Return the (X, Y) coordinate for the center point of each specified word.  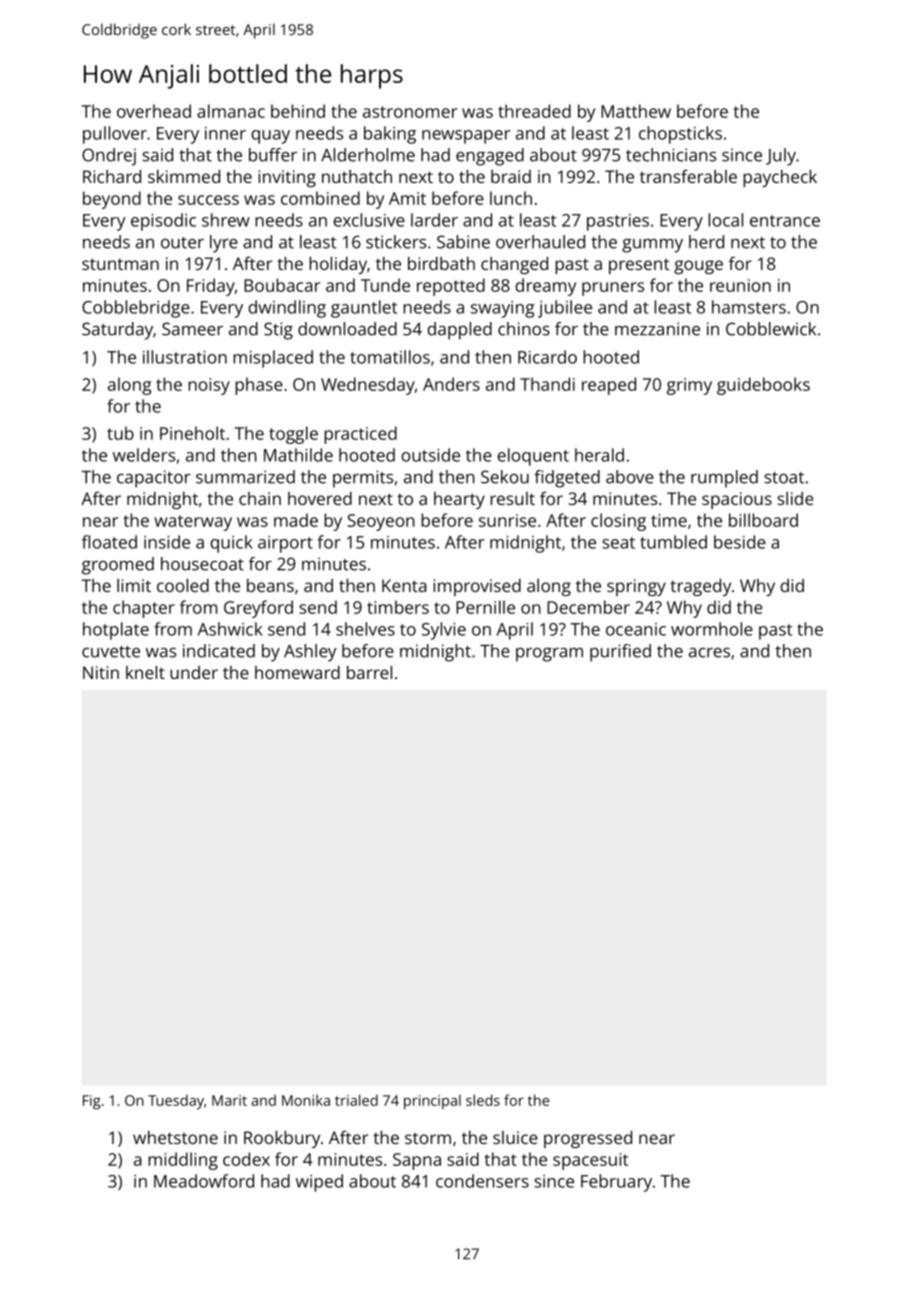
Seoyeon (381, 522)
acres (709, 653)
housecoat (202, 564)
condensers (482, 1181)
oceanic (636, 629)
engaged (490, 157)
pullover (115, 135)
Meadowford (204, 1181)
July (781, 157)
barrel (369, 672)
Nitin (101, 672)
